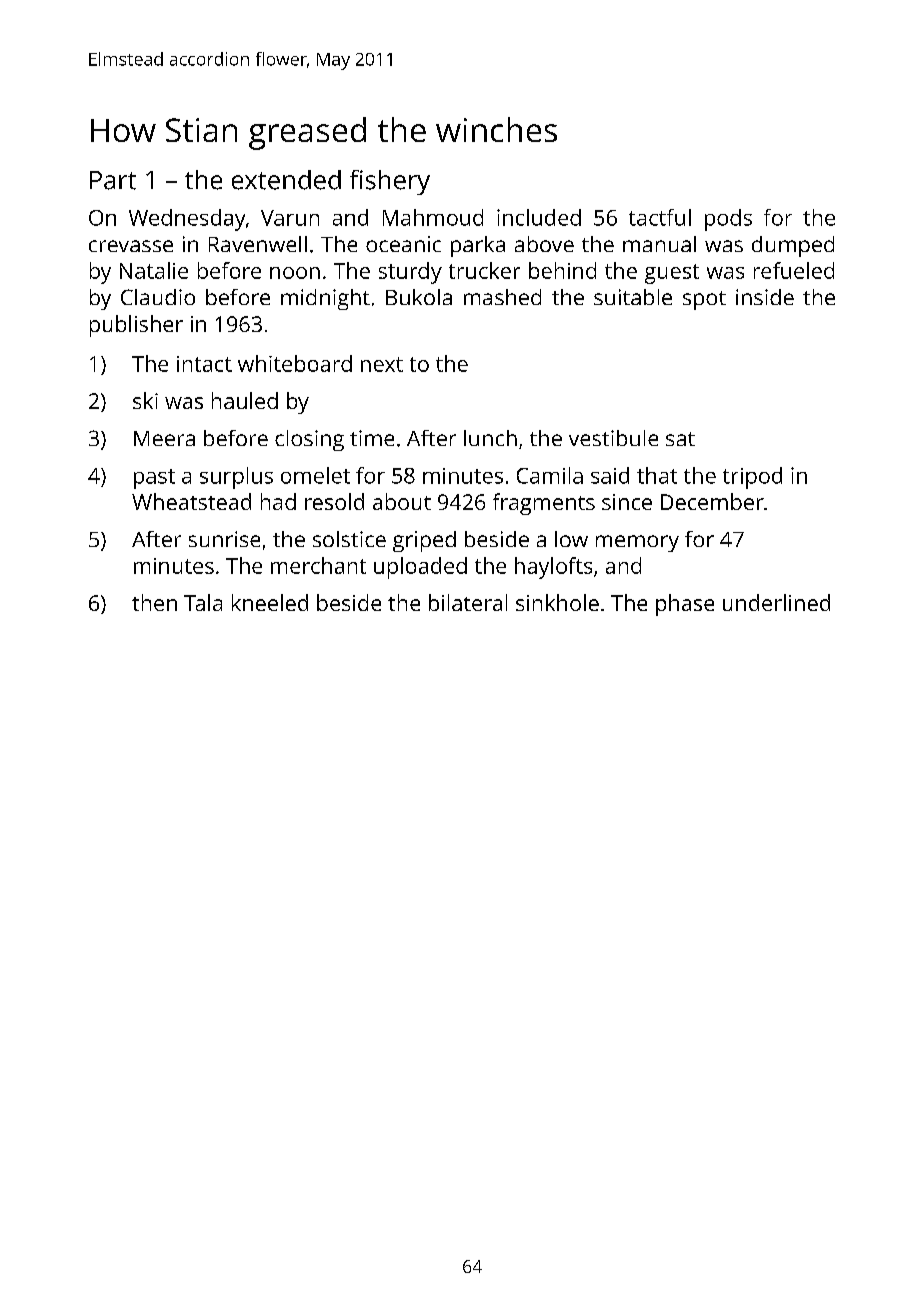 This screenshot has height=1314, width=924. I want to click on fishery, so click(390, 182).
